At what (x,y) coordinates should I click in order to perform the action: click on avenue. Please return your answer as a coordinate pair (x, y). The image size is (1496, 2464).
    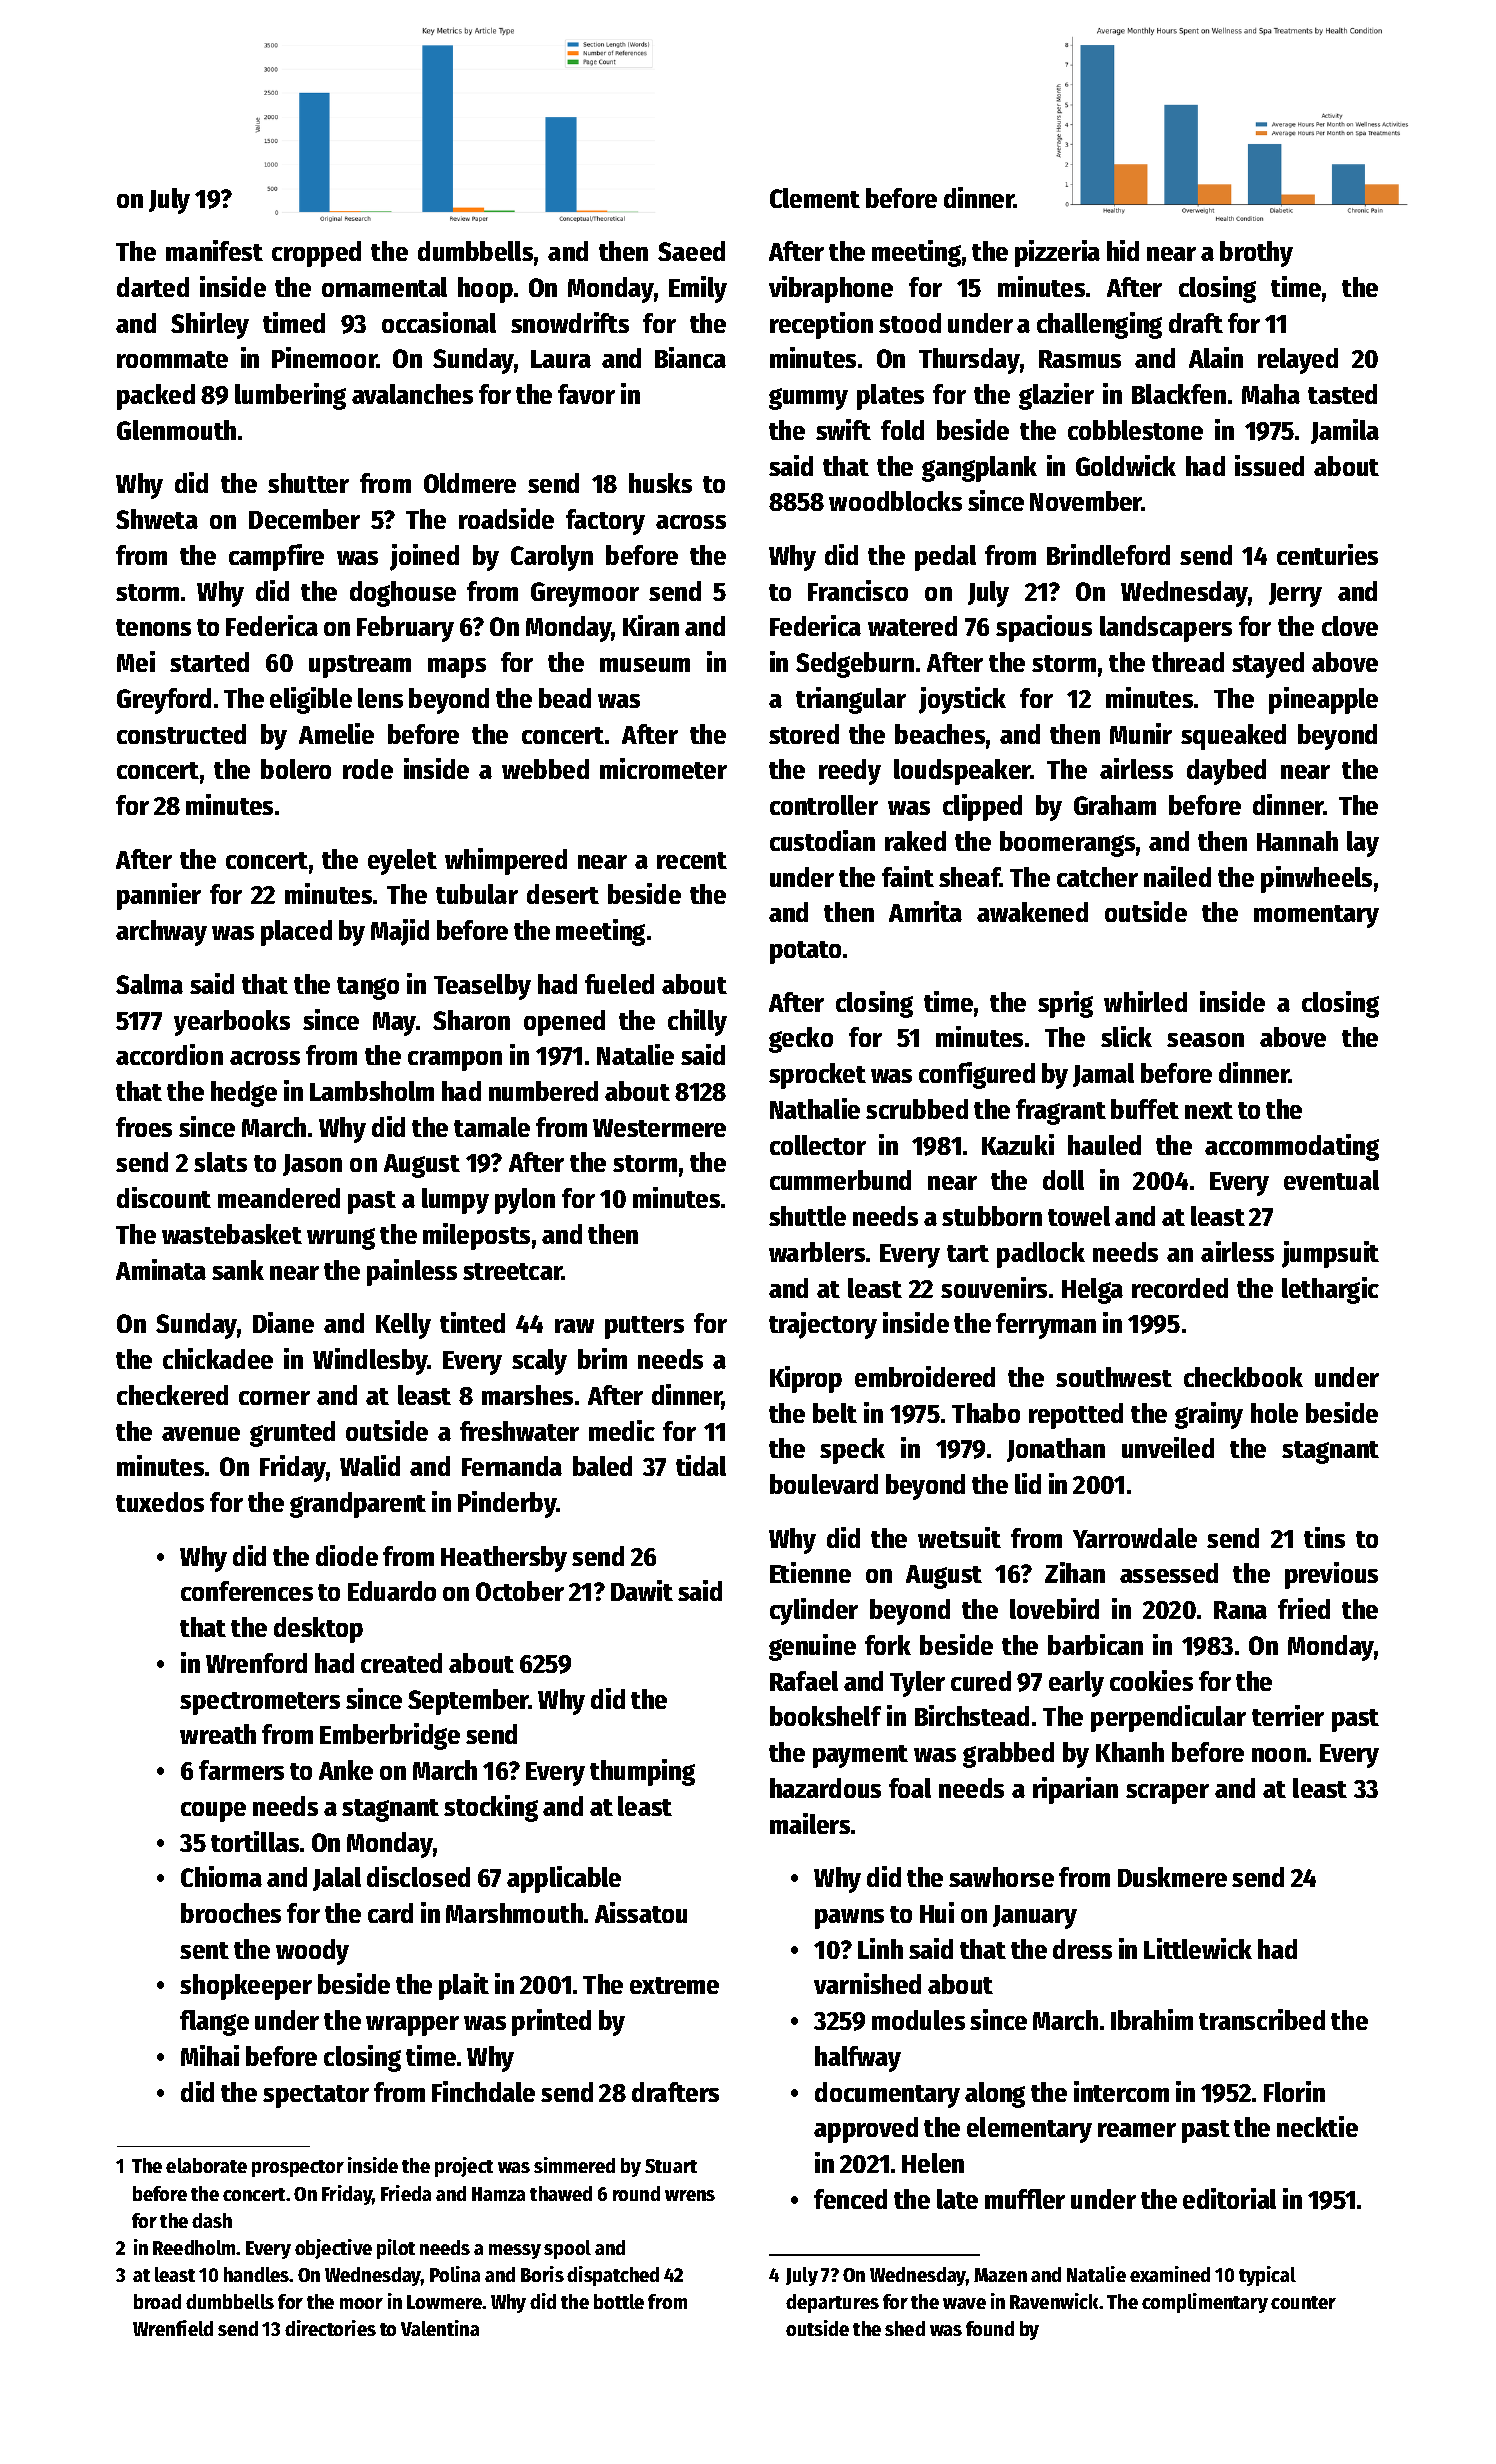
    Looking at the image, I should click on (201, 1434).
